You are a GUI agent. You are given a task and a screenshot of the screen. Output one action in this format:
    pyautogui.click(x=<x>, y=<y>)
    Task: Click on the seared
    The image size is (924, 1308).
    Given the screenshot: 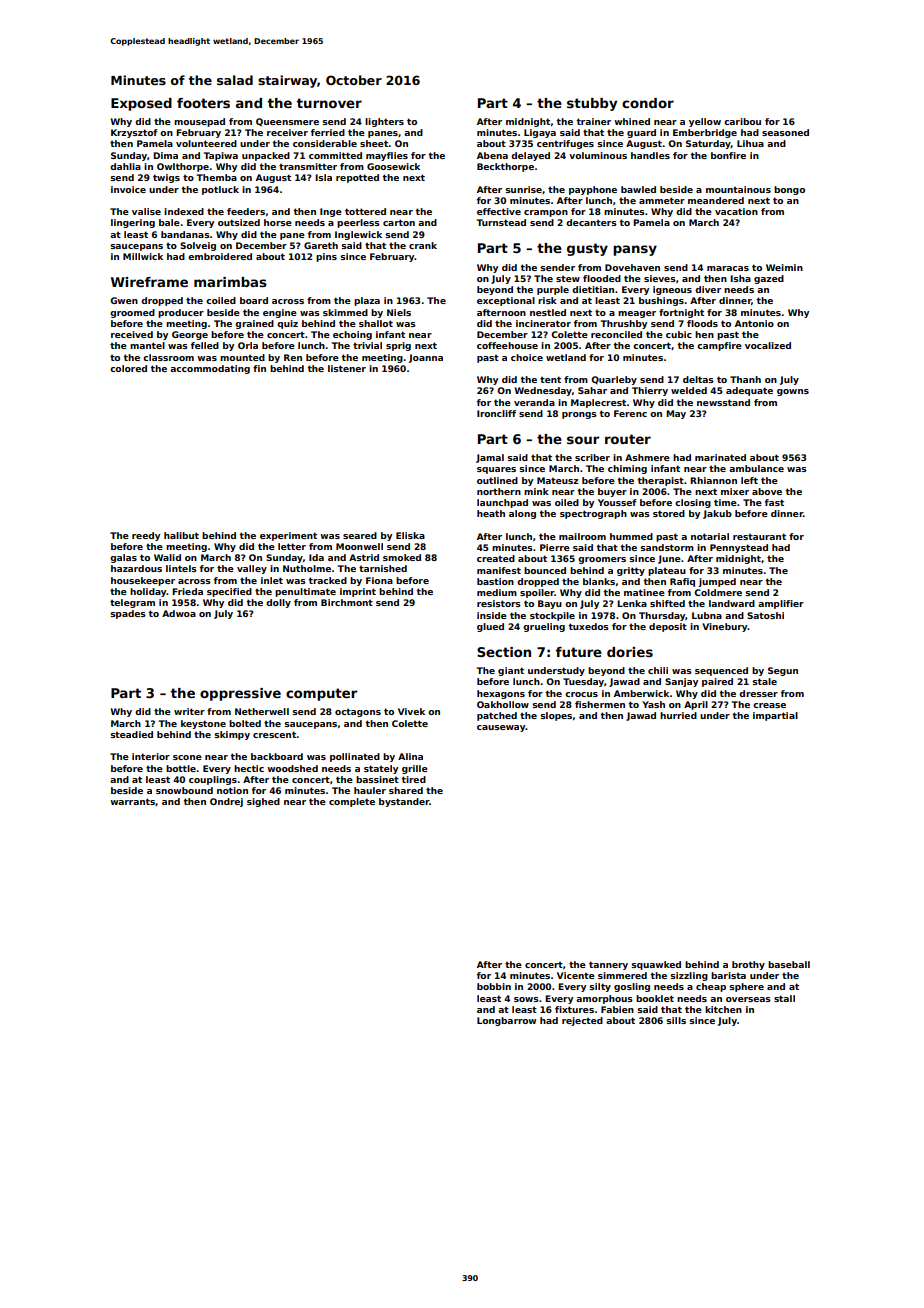 What is the action you would take?
    pyautogui.click(x=360, y=535)
